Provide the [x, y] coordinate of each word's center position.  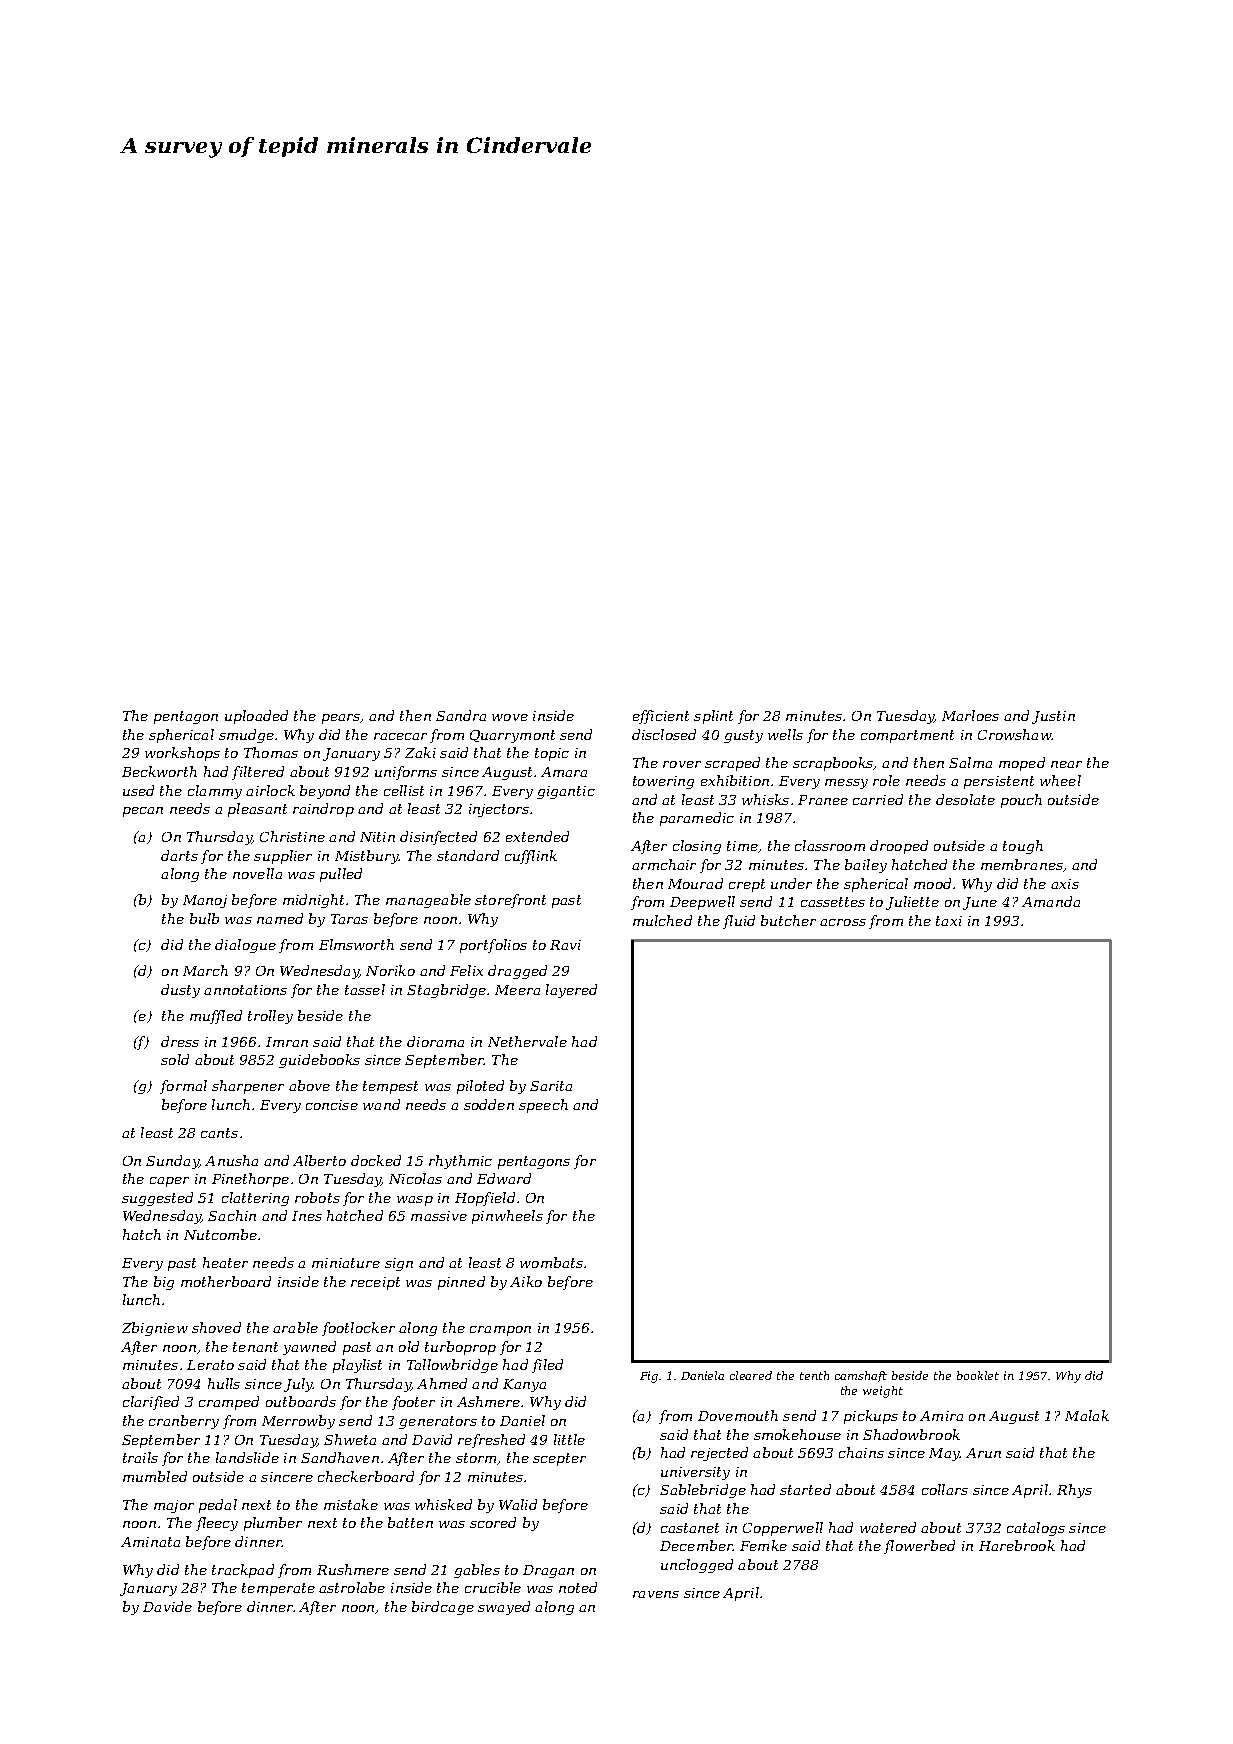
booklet [978, 1375]
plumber [273, 1524]
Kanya [524, 1385]
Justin [1053, 717]
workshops [182, 754]
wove [510, 717]
